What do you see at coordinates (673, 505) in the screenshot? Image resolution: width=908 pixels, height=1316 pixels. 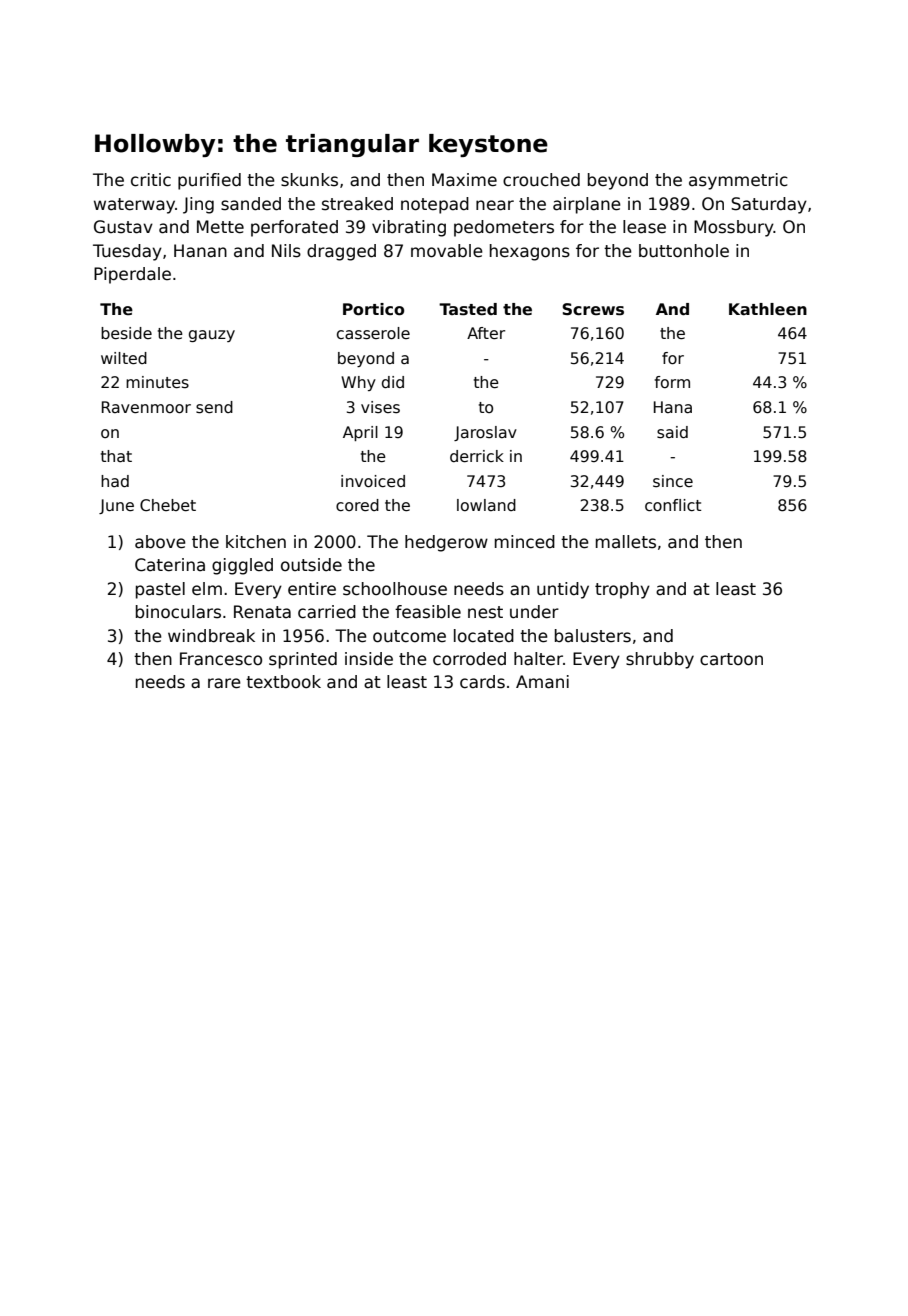 I see `conflict` at bounding box center [673, 505].
